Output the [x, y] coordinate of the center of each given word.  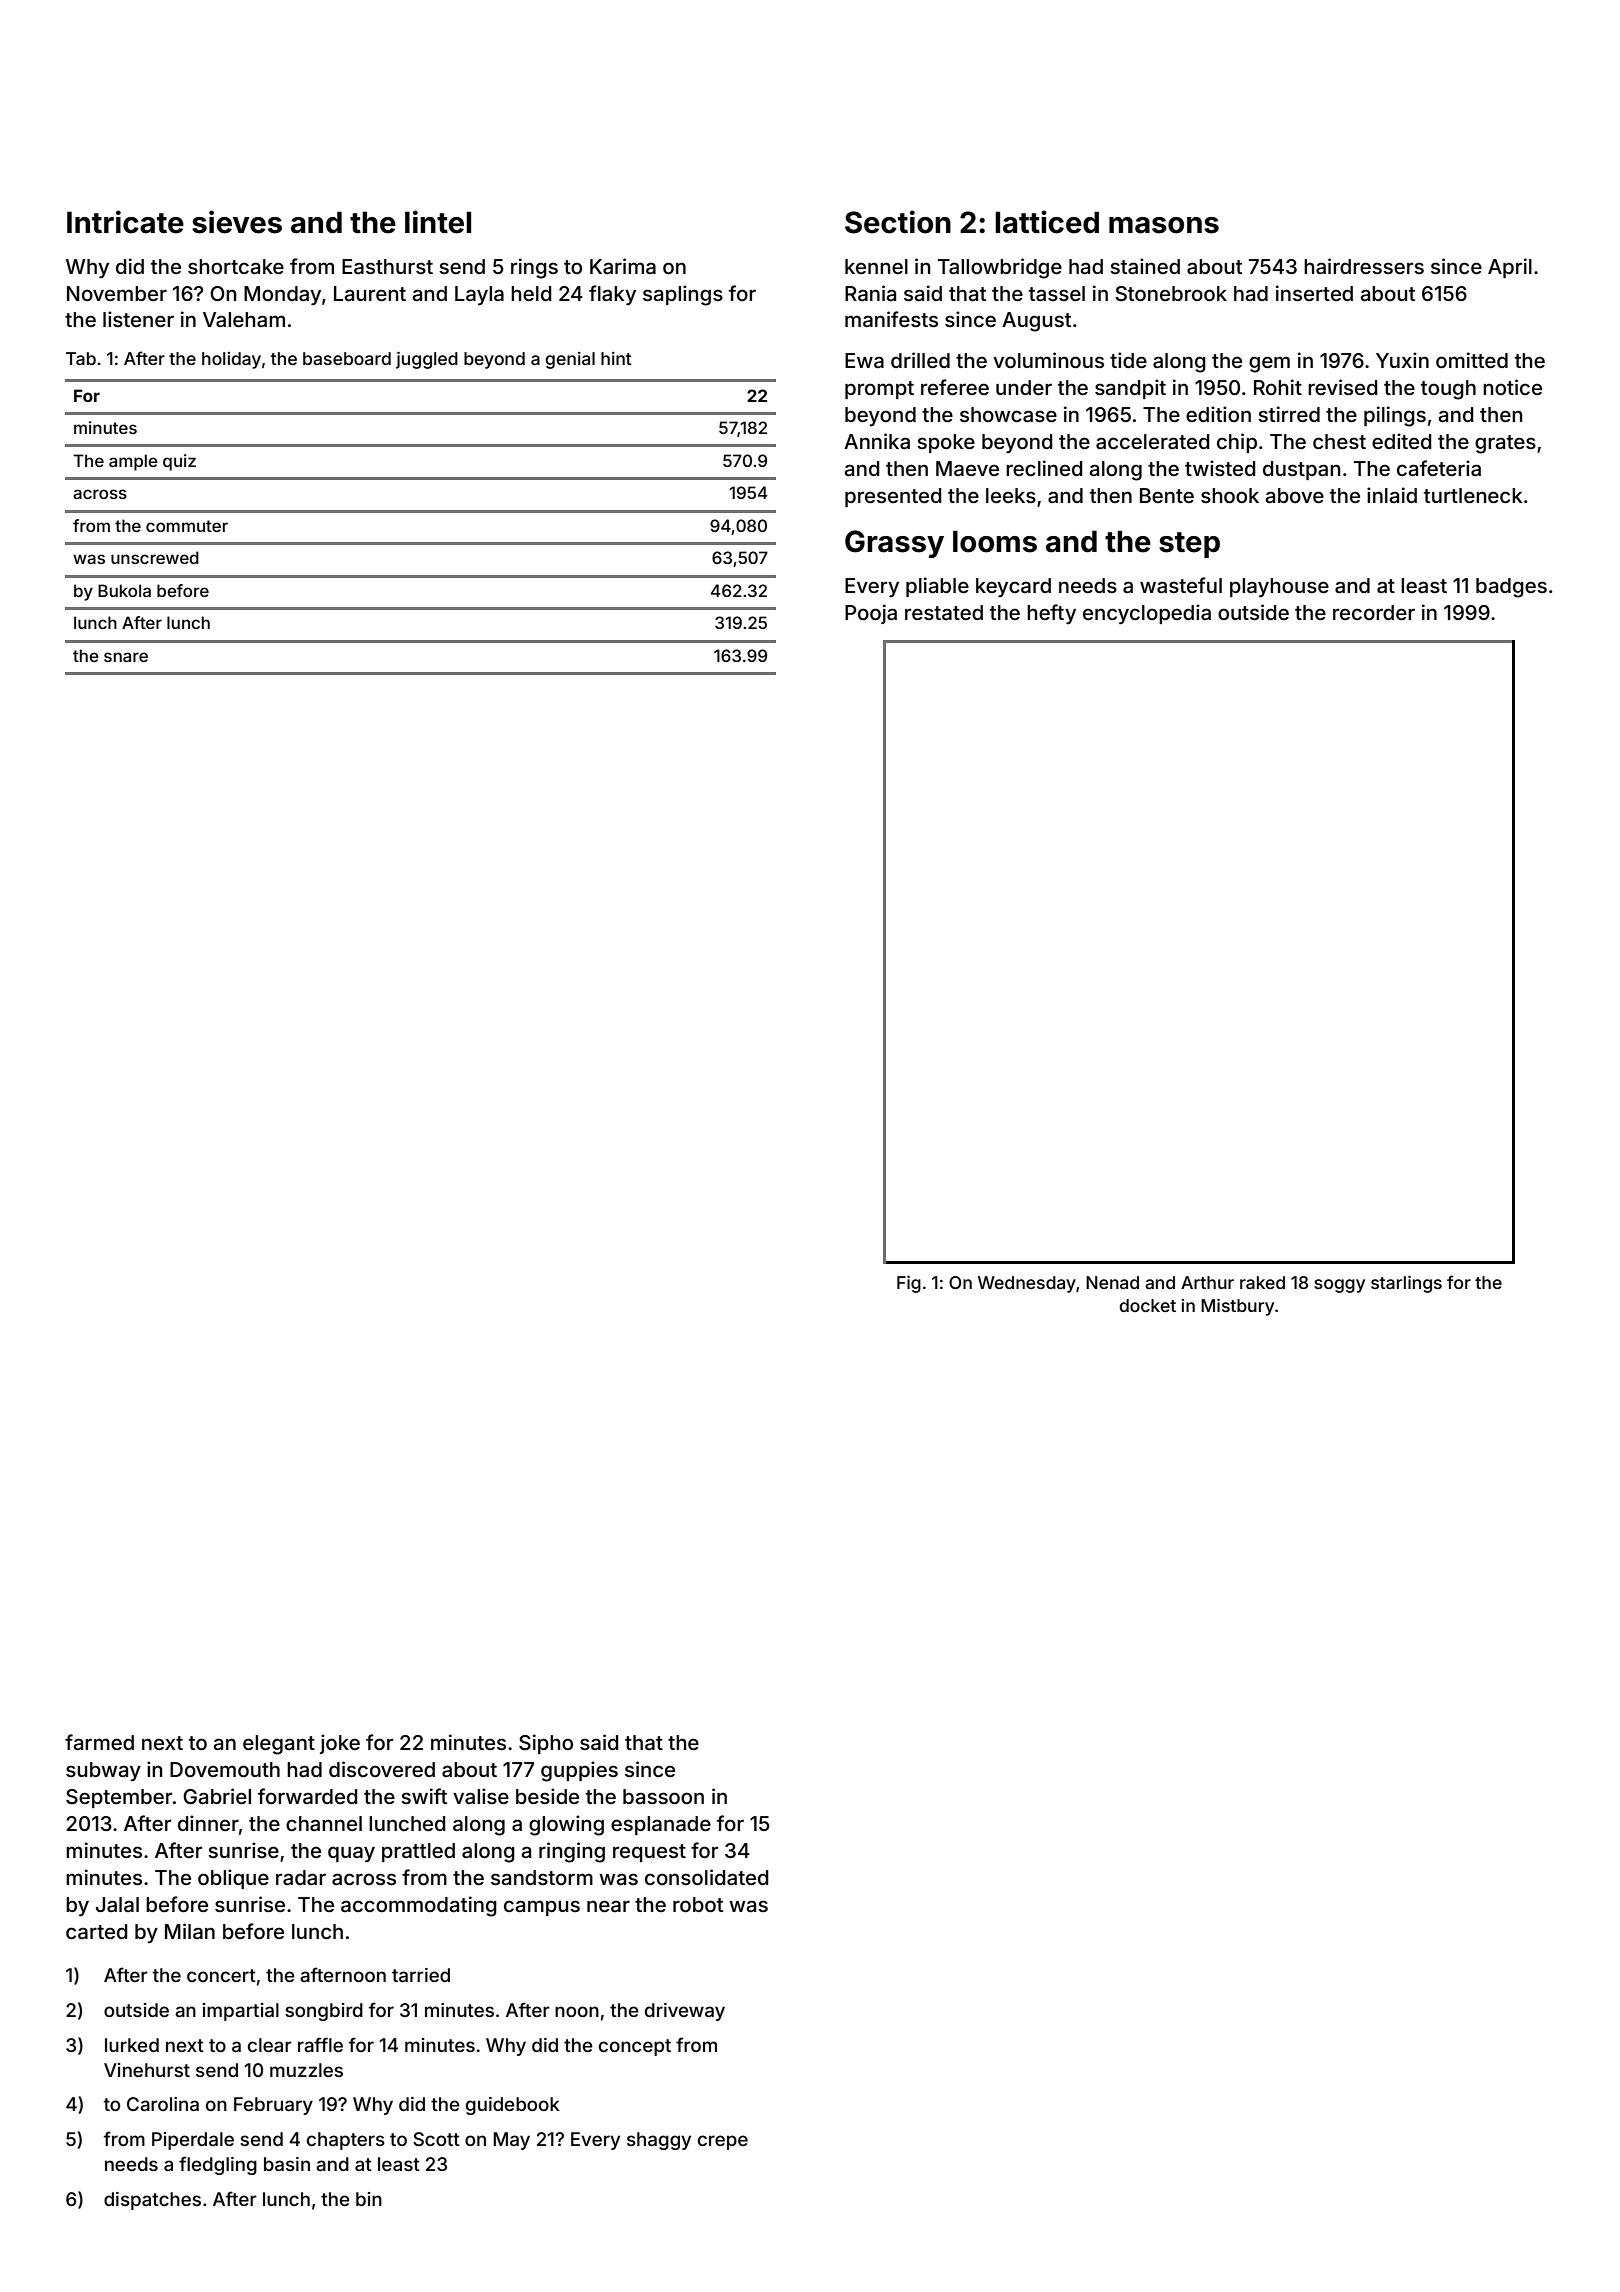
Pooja [871, 614]
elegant [279, 1745]
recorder [1374, 612]
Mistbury [1237, 1307]
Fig [909, 1284]
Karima [623, 266]
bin [369, 2199]
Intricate [125, 222]
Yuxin [1402, 360]
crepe [723, 2142]
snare [126, 657]
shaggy [659, 2141]
